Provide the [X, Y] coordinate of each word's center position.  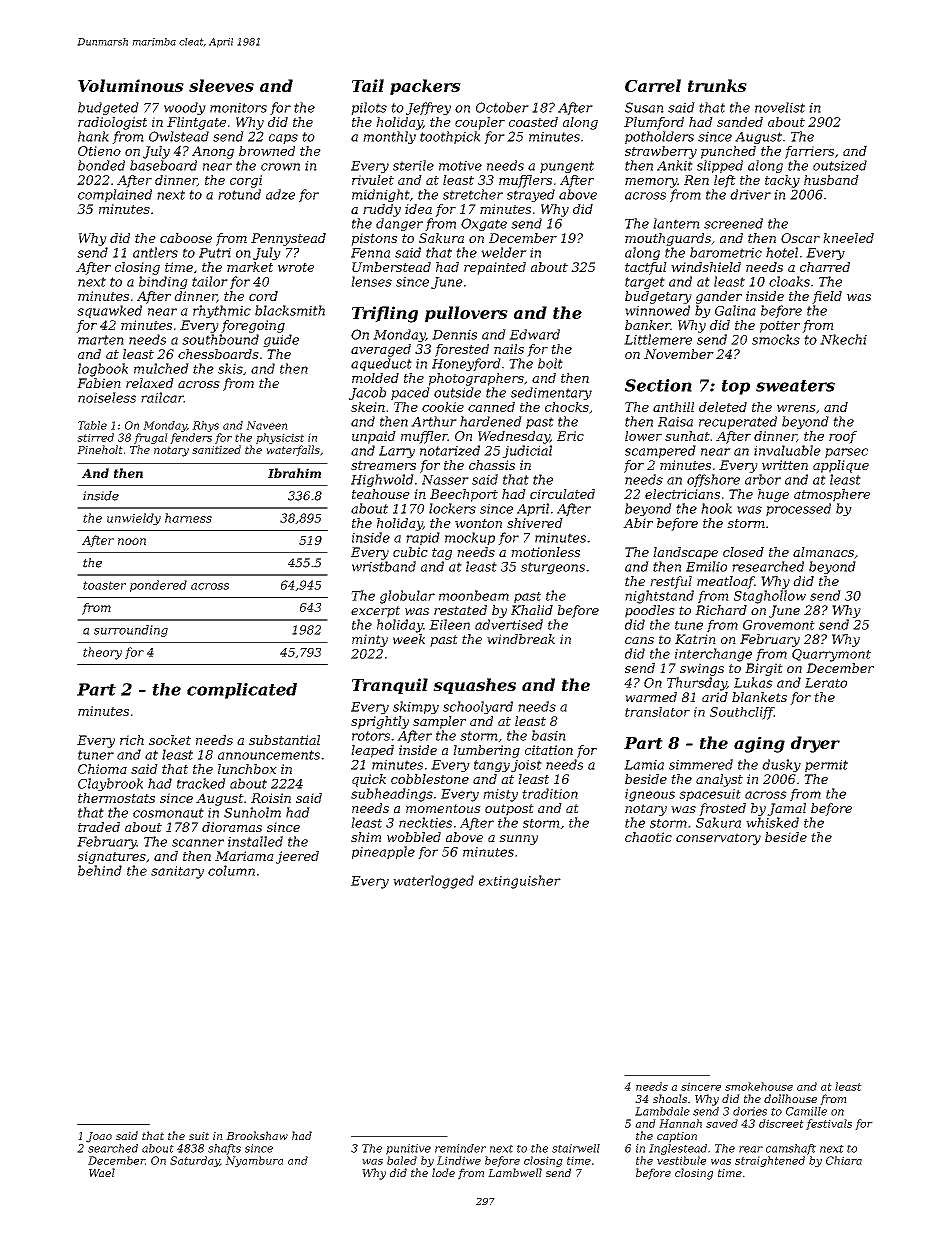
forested [462, 350]
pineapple [383, 852]
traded [99, 827]
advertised [509, 624]
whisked [772, 822]
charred [825, 267]
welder [504, 252]
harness [188, 518]
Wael [102, 1172]
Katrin [695, 639]
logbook [103, 370]
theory [102, 653]
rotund [239, 194]
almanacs [823, 552]
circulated [562, 494]
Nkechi [843, 339]
